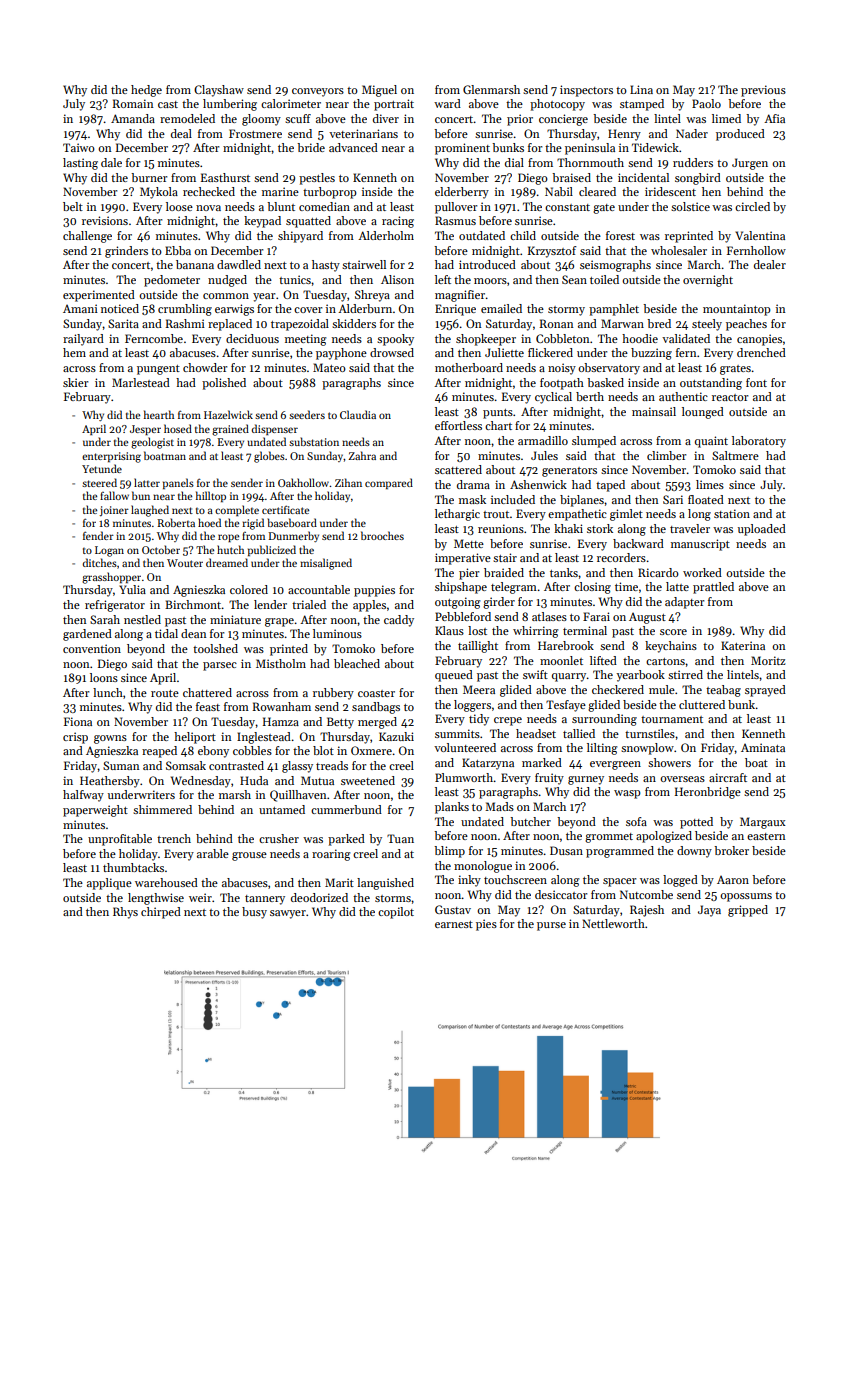 The height and width of the image is (1400, 849). I want to click on noticed, so click(120, 308).
